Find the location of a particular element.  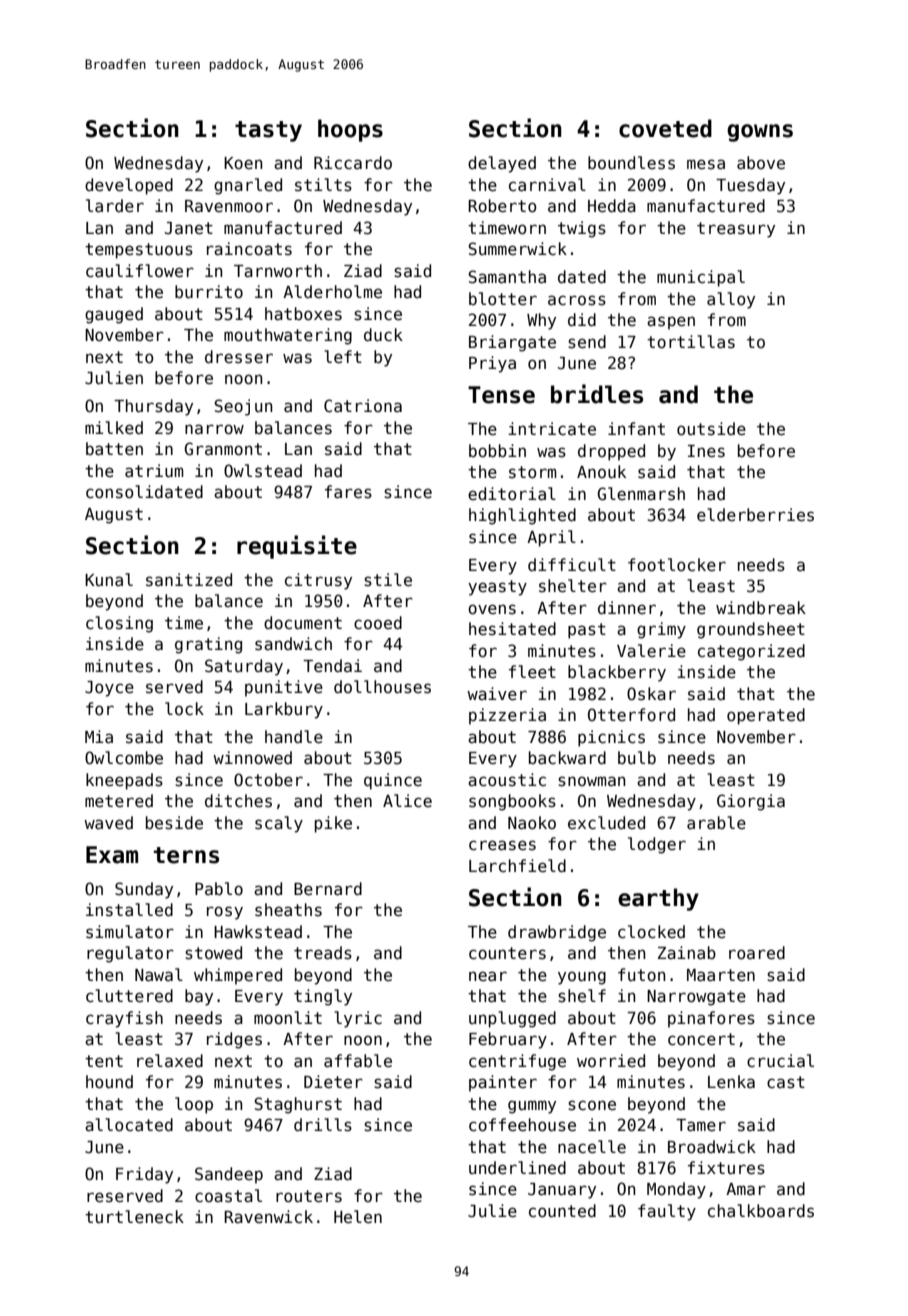

Larkbury is located at coordinates (284, 710).
